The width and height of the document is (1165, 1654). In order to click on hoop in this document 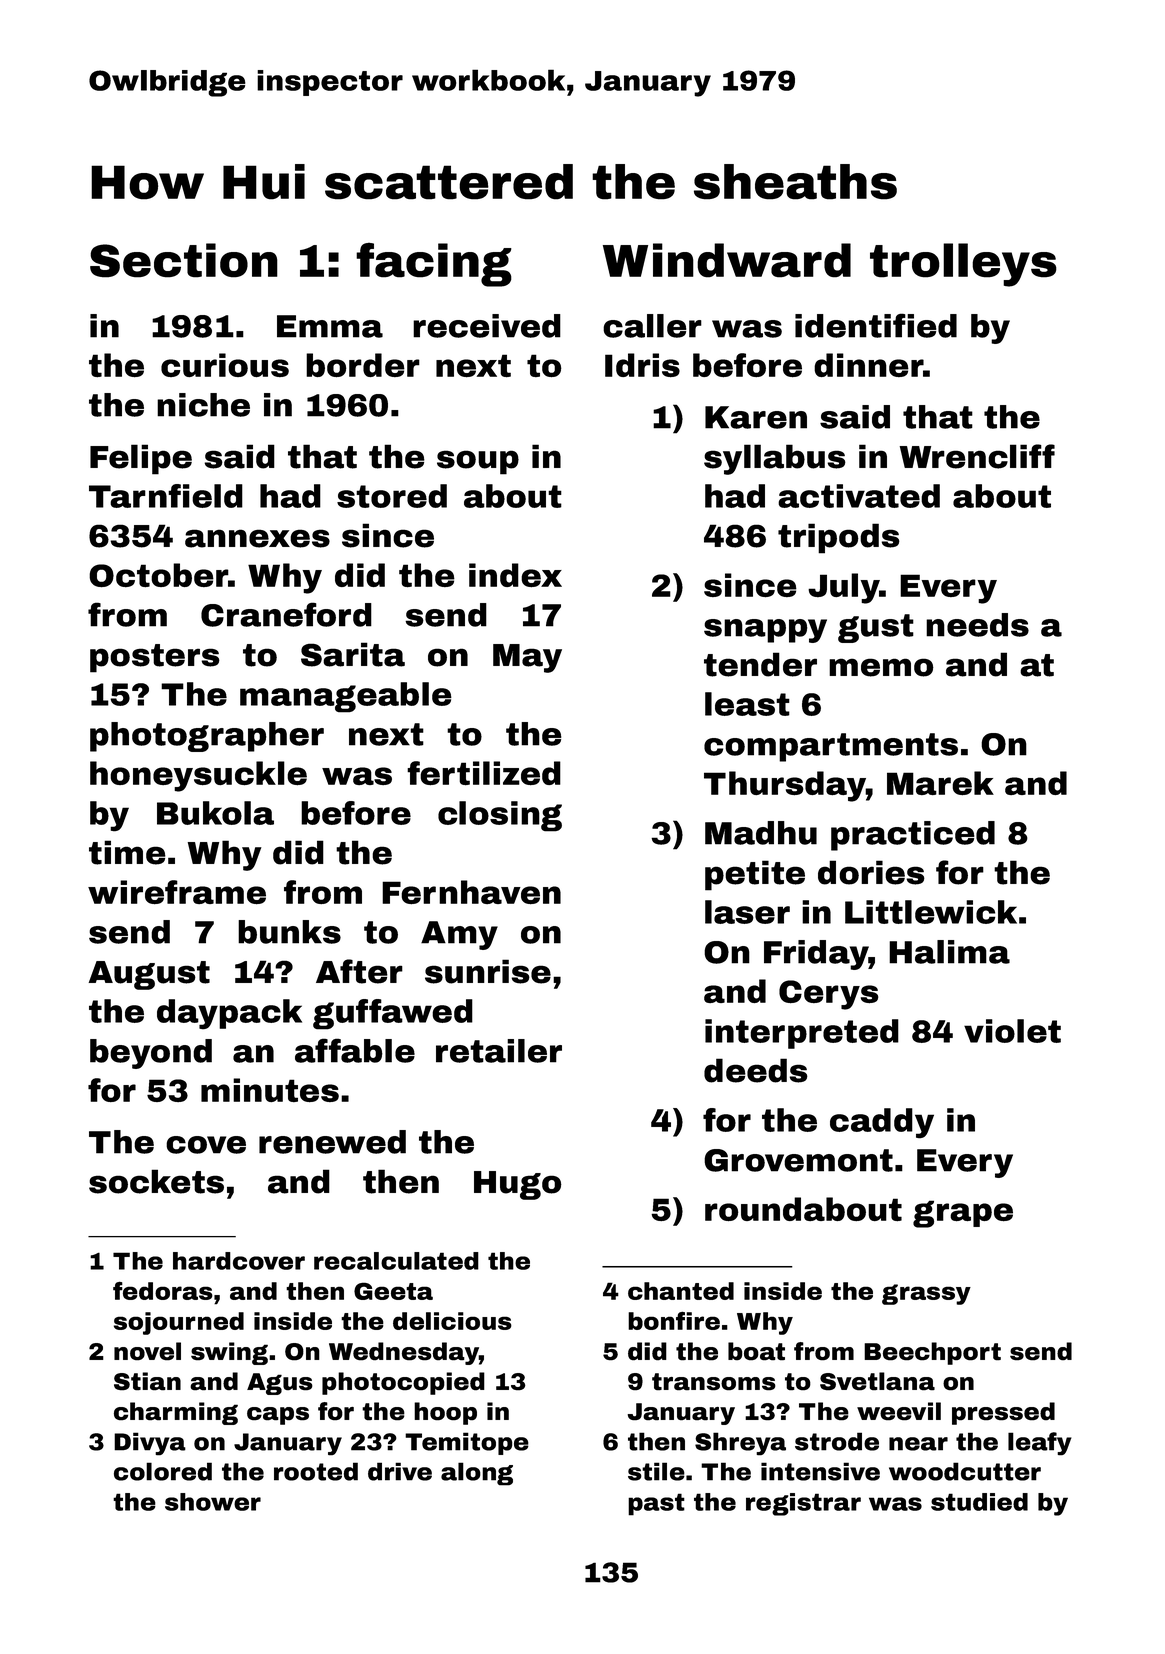, I will do `click(445, 1413)`.
